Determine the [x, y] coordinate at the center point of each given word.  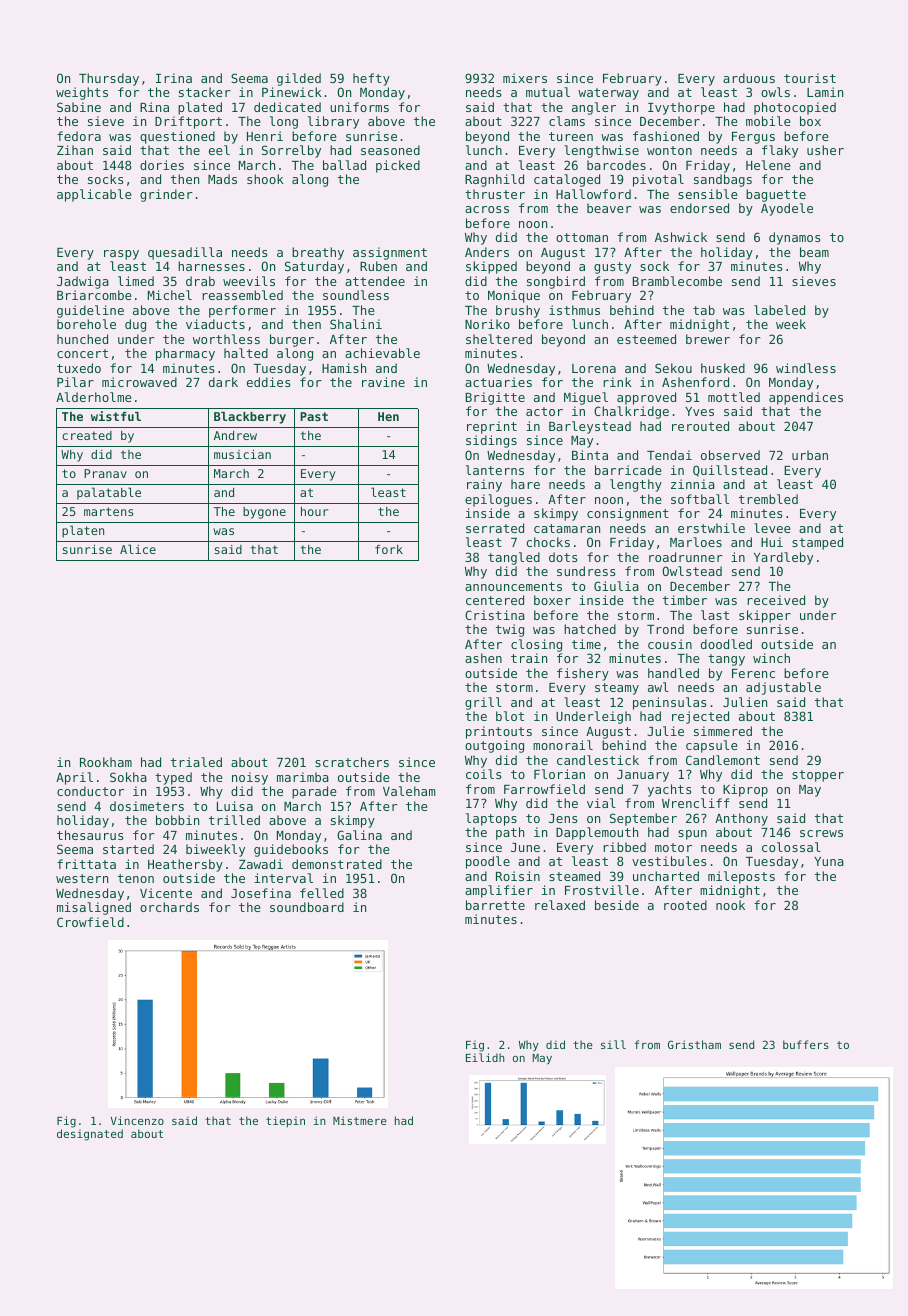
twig [510, 630]
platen [83, 531]
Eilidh [485, 1057]
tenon [136, 878]
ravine [383, 382]
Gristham [694, 1044]
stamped [817, 543]
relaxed [560, 905]
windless [806, 368]
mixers [525, 78]
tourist [810, 78]
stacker [205, 92]
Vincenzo [137, 1120]
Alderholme [94, 397]
